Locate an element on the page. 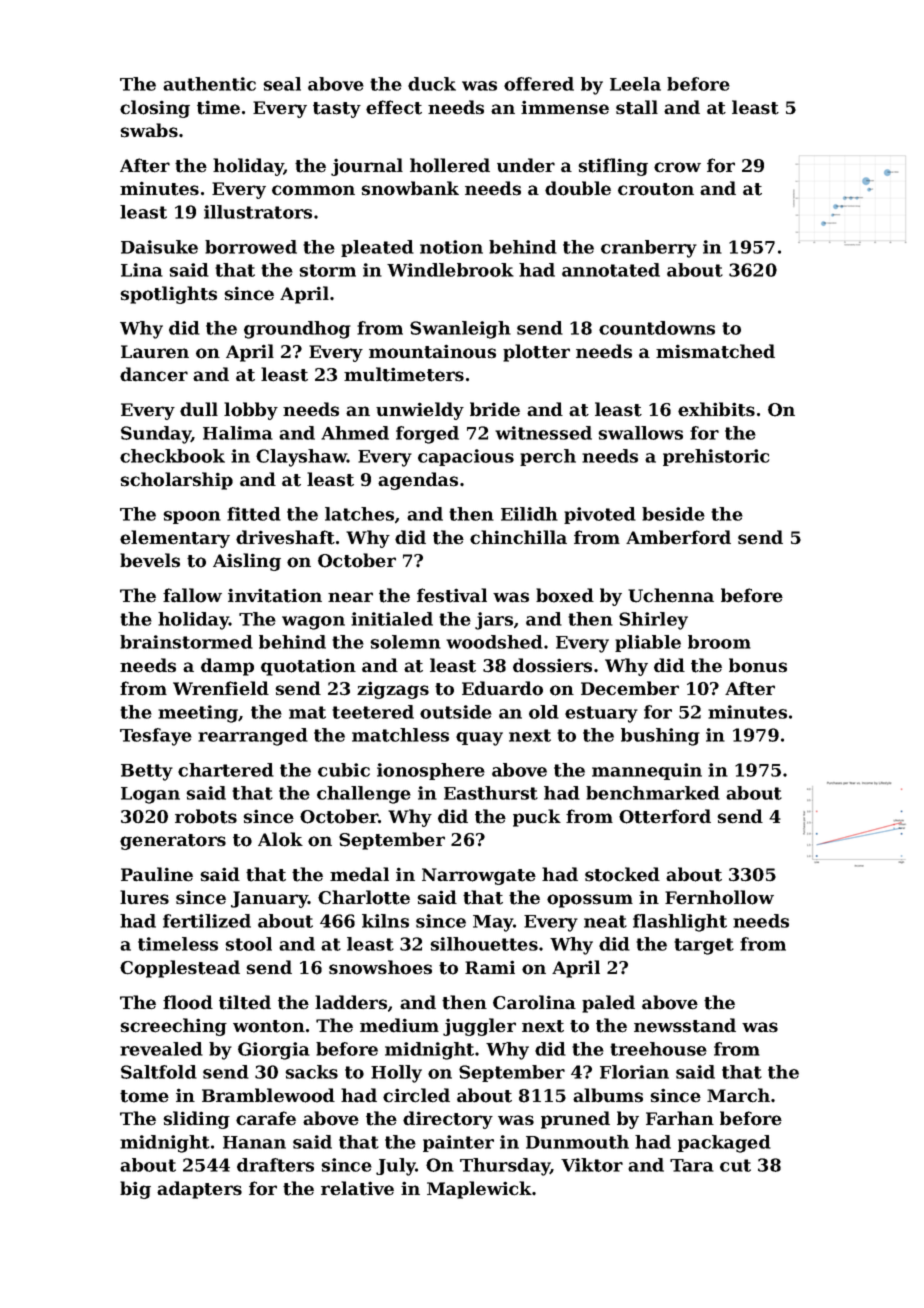  seal is located at coordinates (282, 84).
